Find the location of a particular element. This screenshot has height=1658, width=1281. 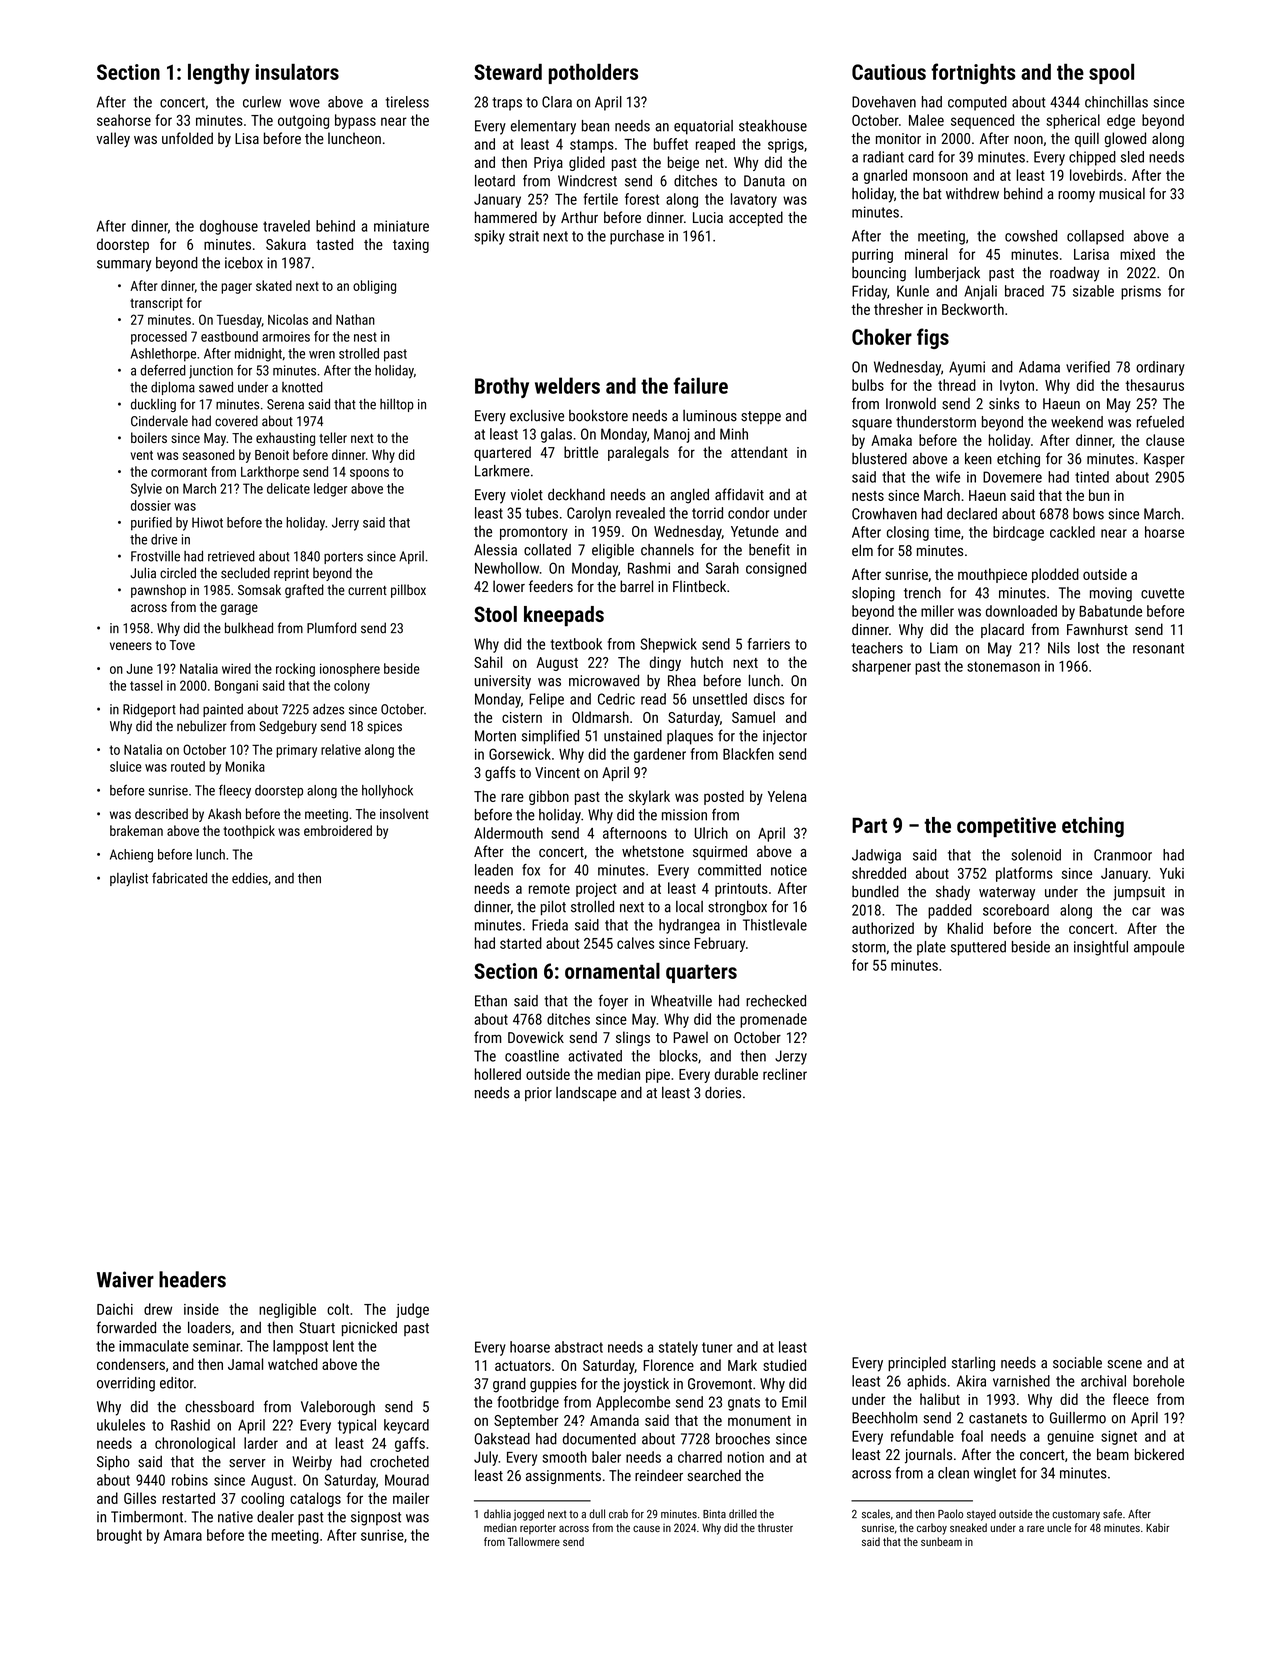

Morten is located at coordinates (495, 736).
